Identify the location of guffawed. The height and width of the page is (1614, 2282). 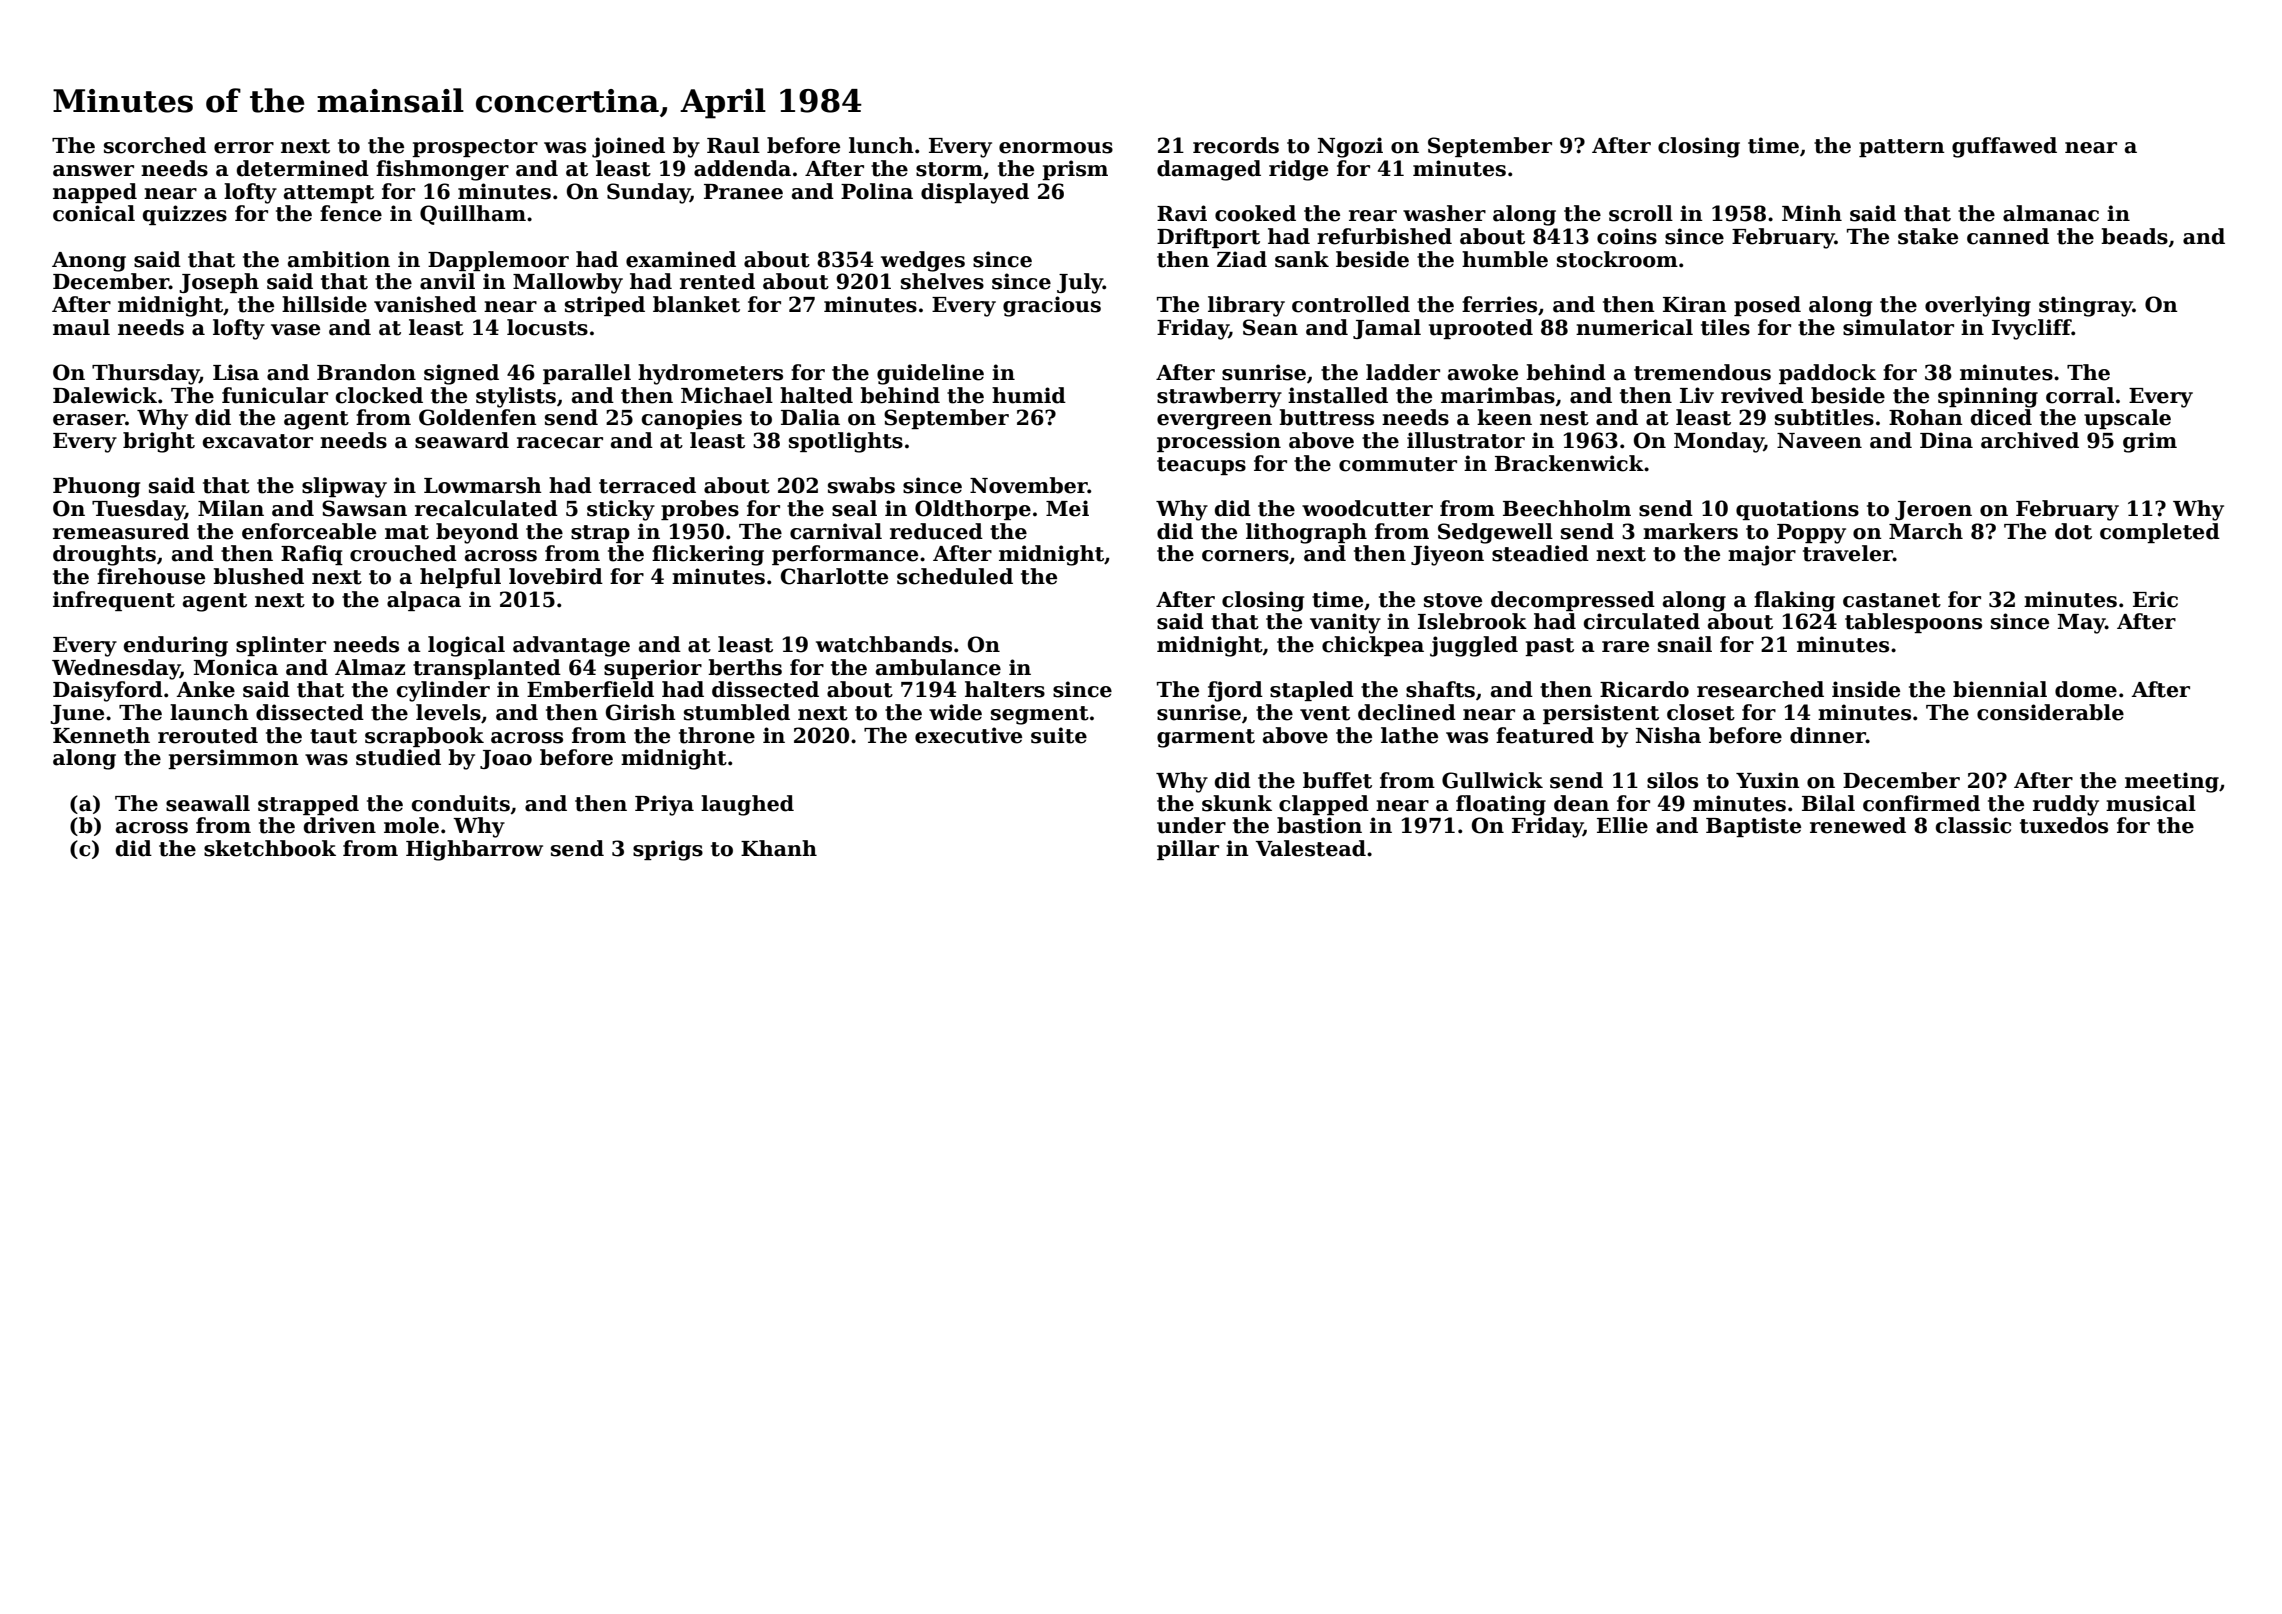
(2004, 147).
